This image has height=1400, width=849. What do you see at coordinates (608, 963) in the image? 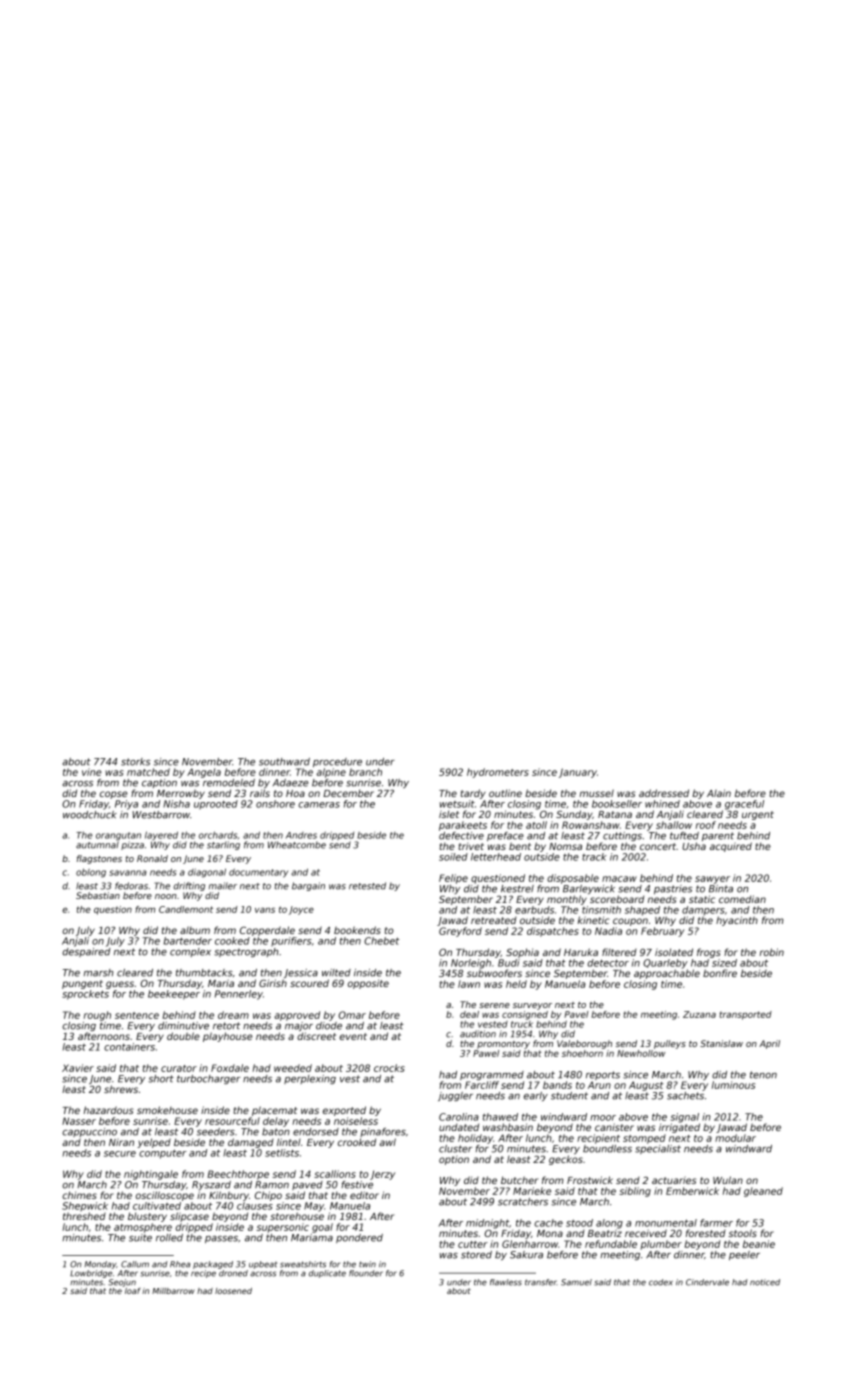
I see `detector` at bounding box center [608, 963].
